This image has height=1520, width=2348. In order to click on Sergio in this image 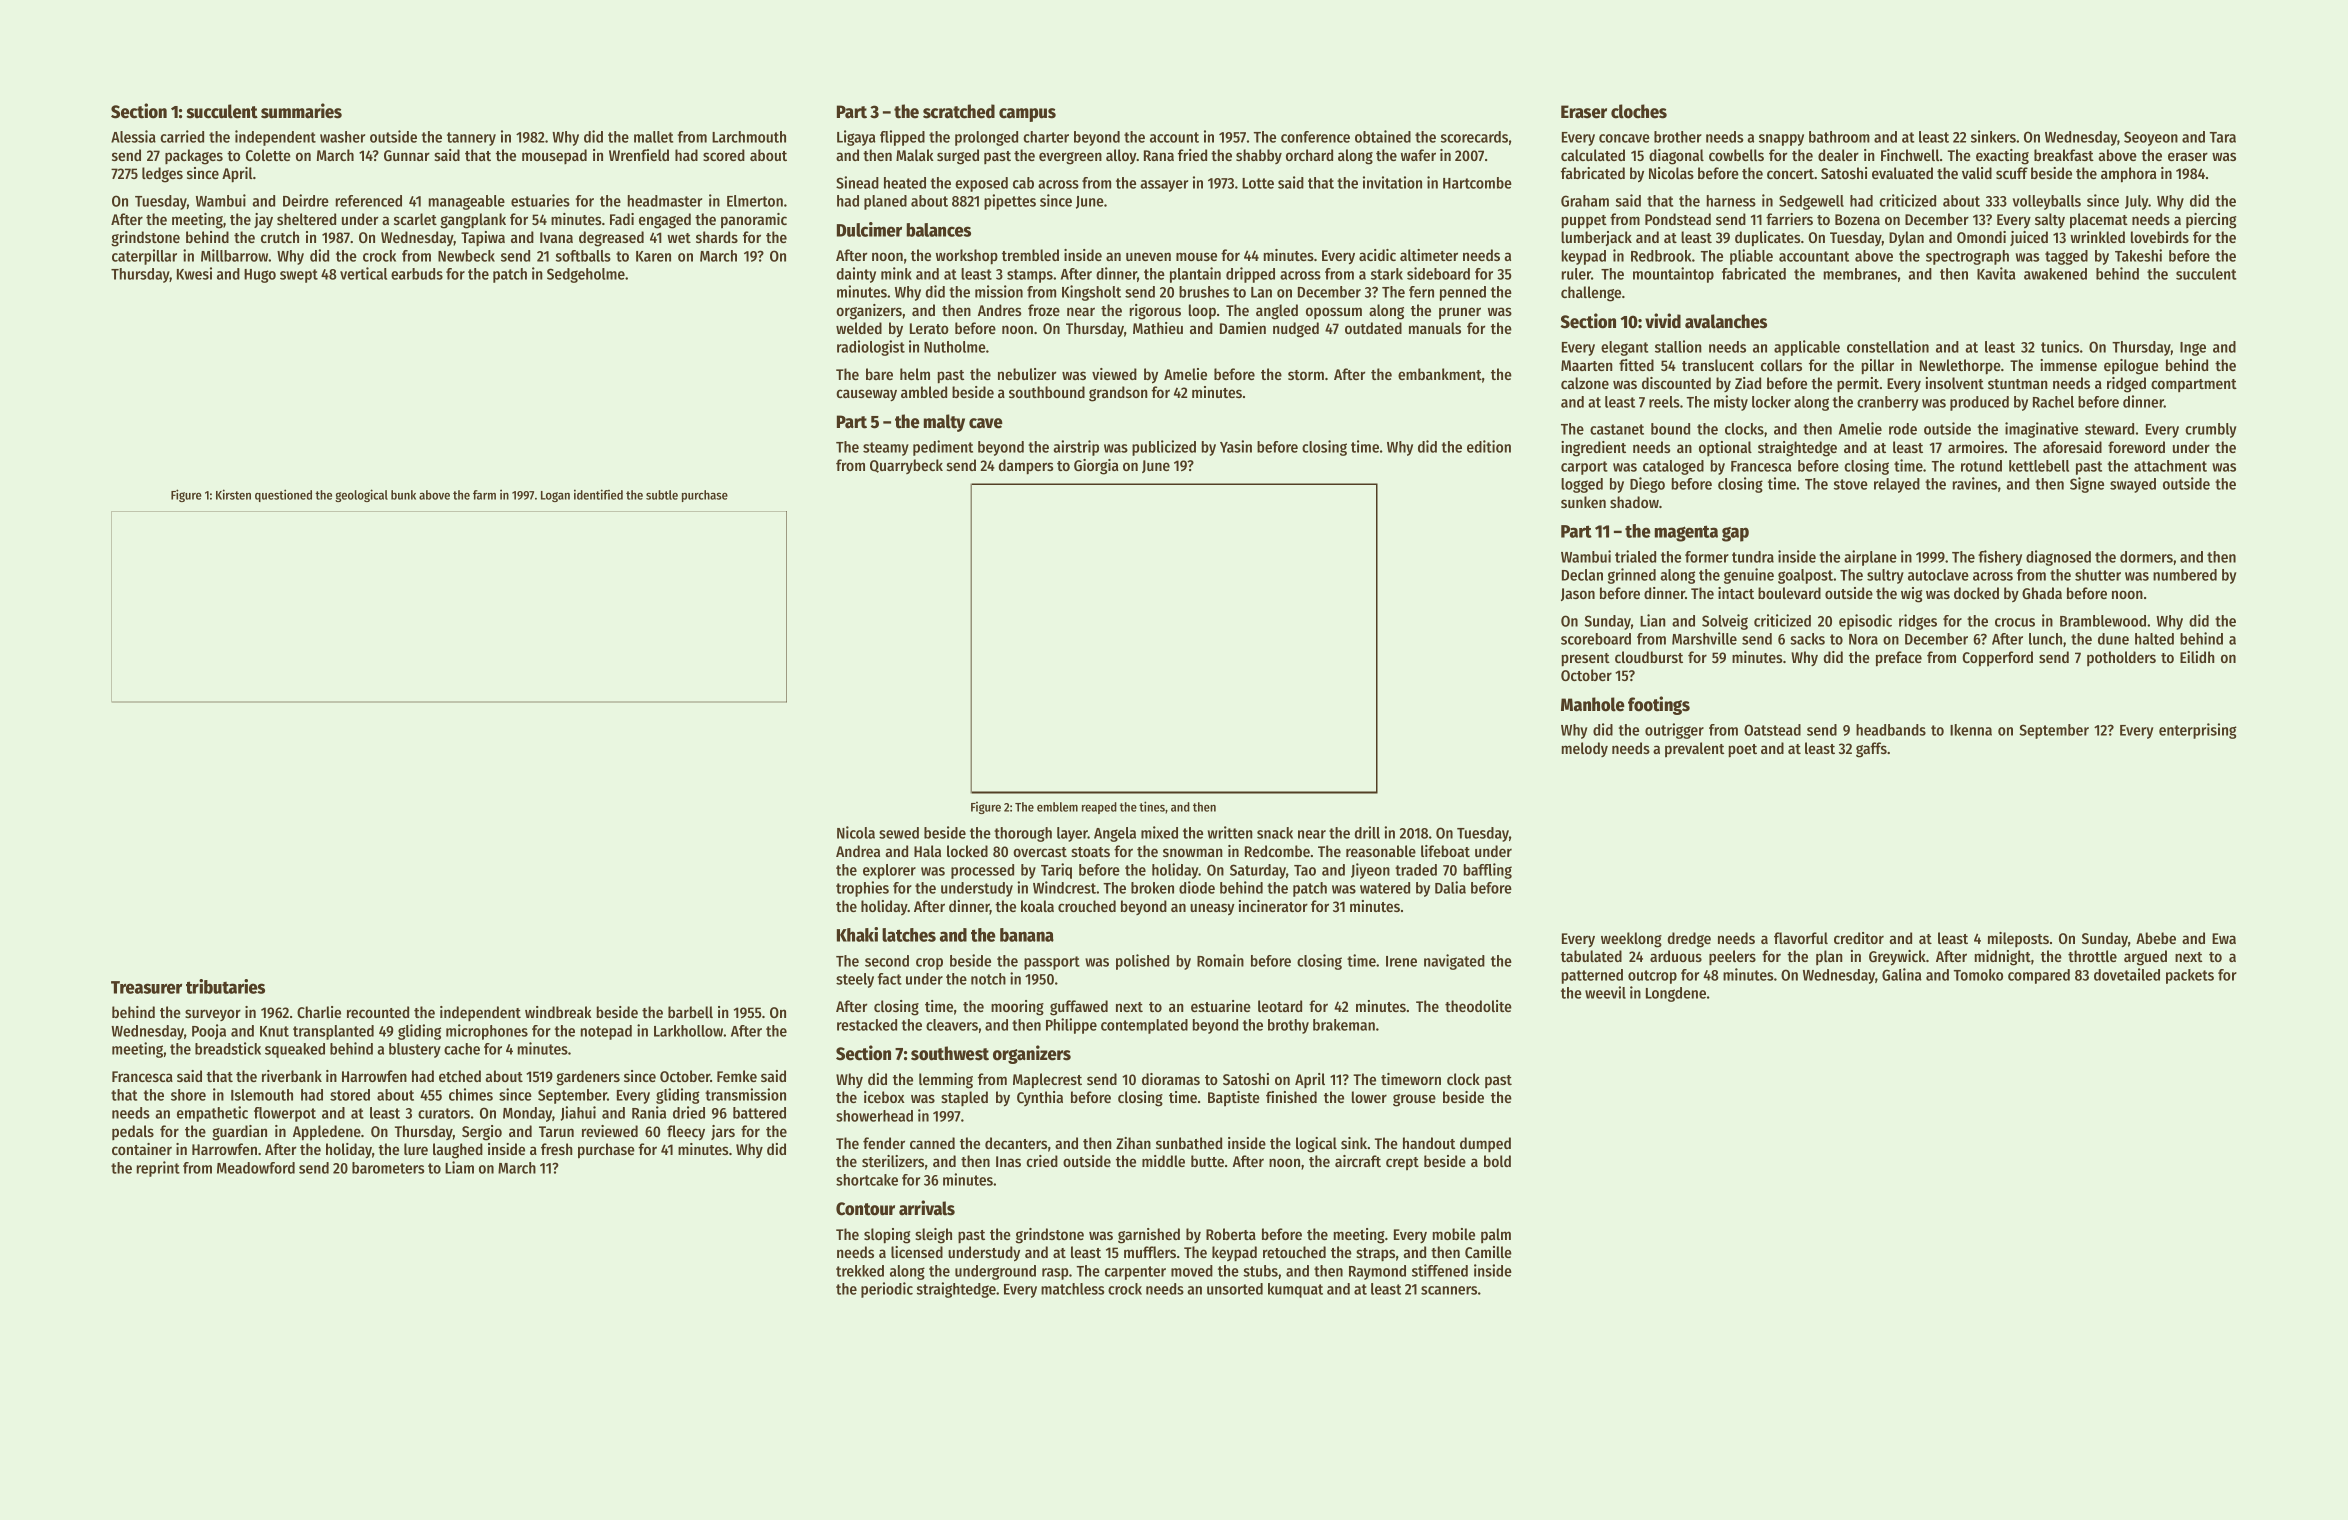, I will do `click(482, 1133)`.
